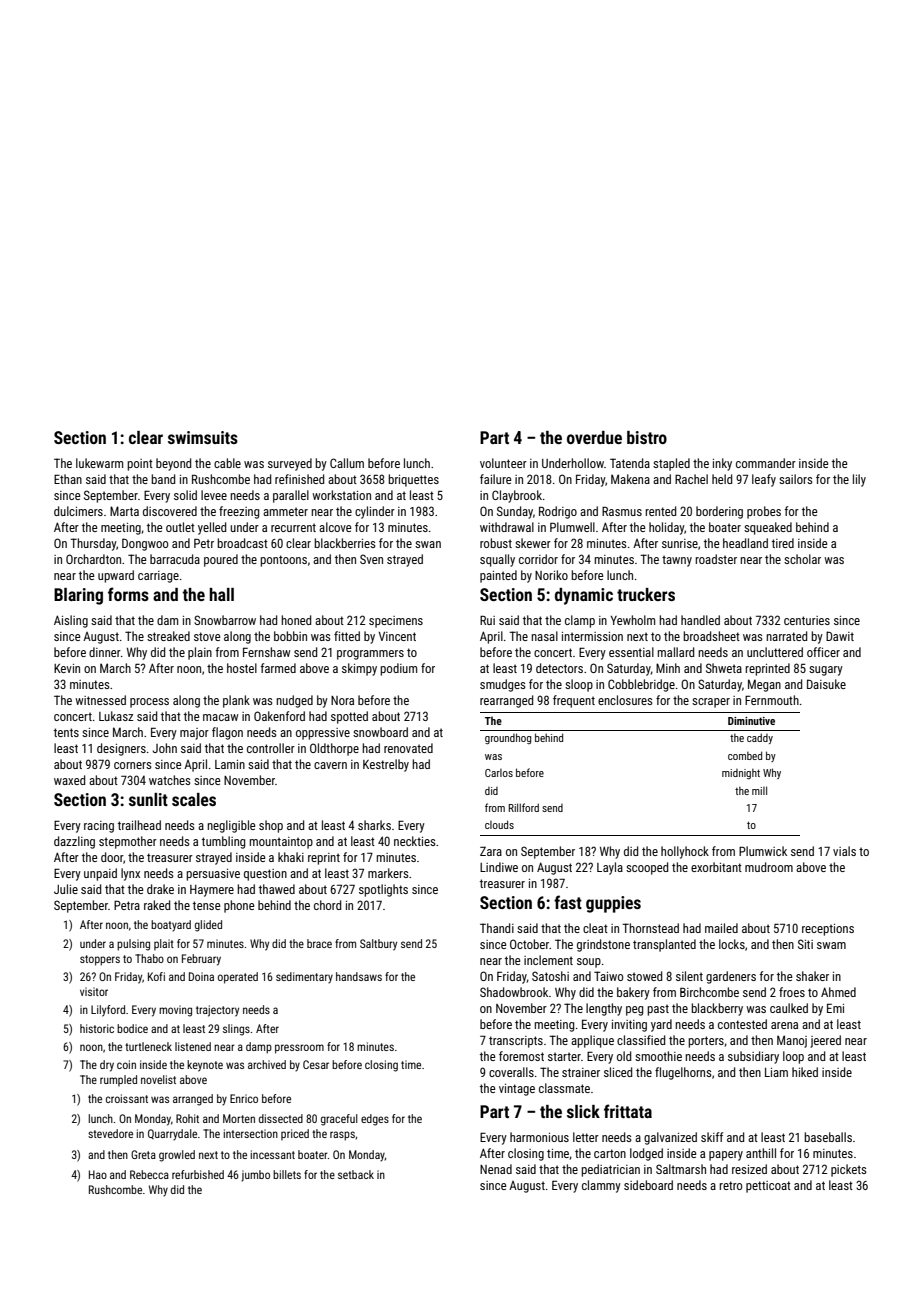  Describe the element at coordinates (660, 511) in the screenshot. I see `rented` at that location.
